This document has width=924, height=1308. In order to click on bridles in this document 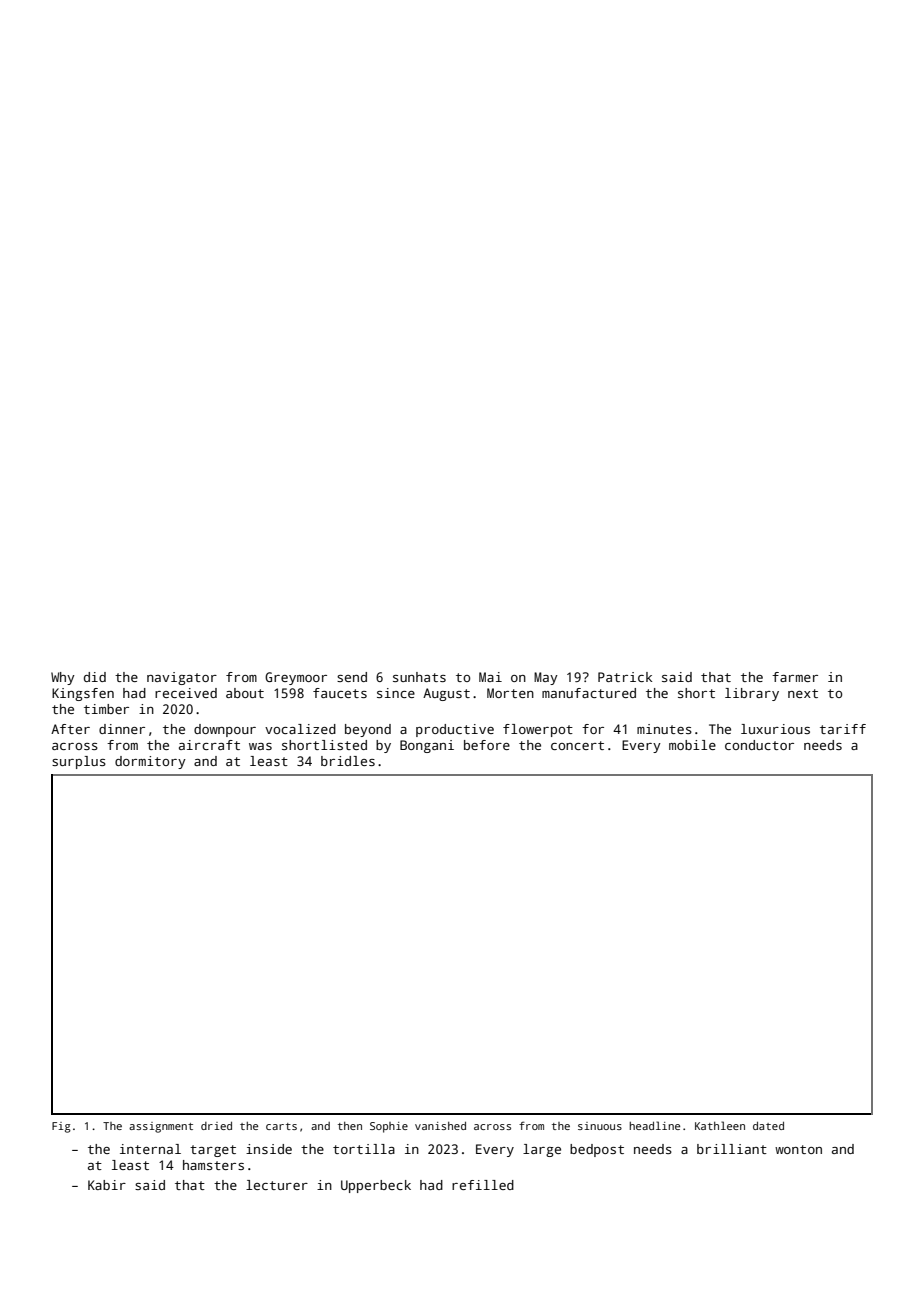, I will do `click(348, 761)`.
